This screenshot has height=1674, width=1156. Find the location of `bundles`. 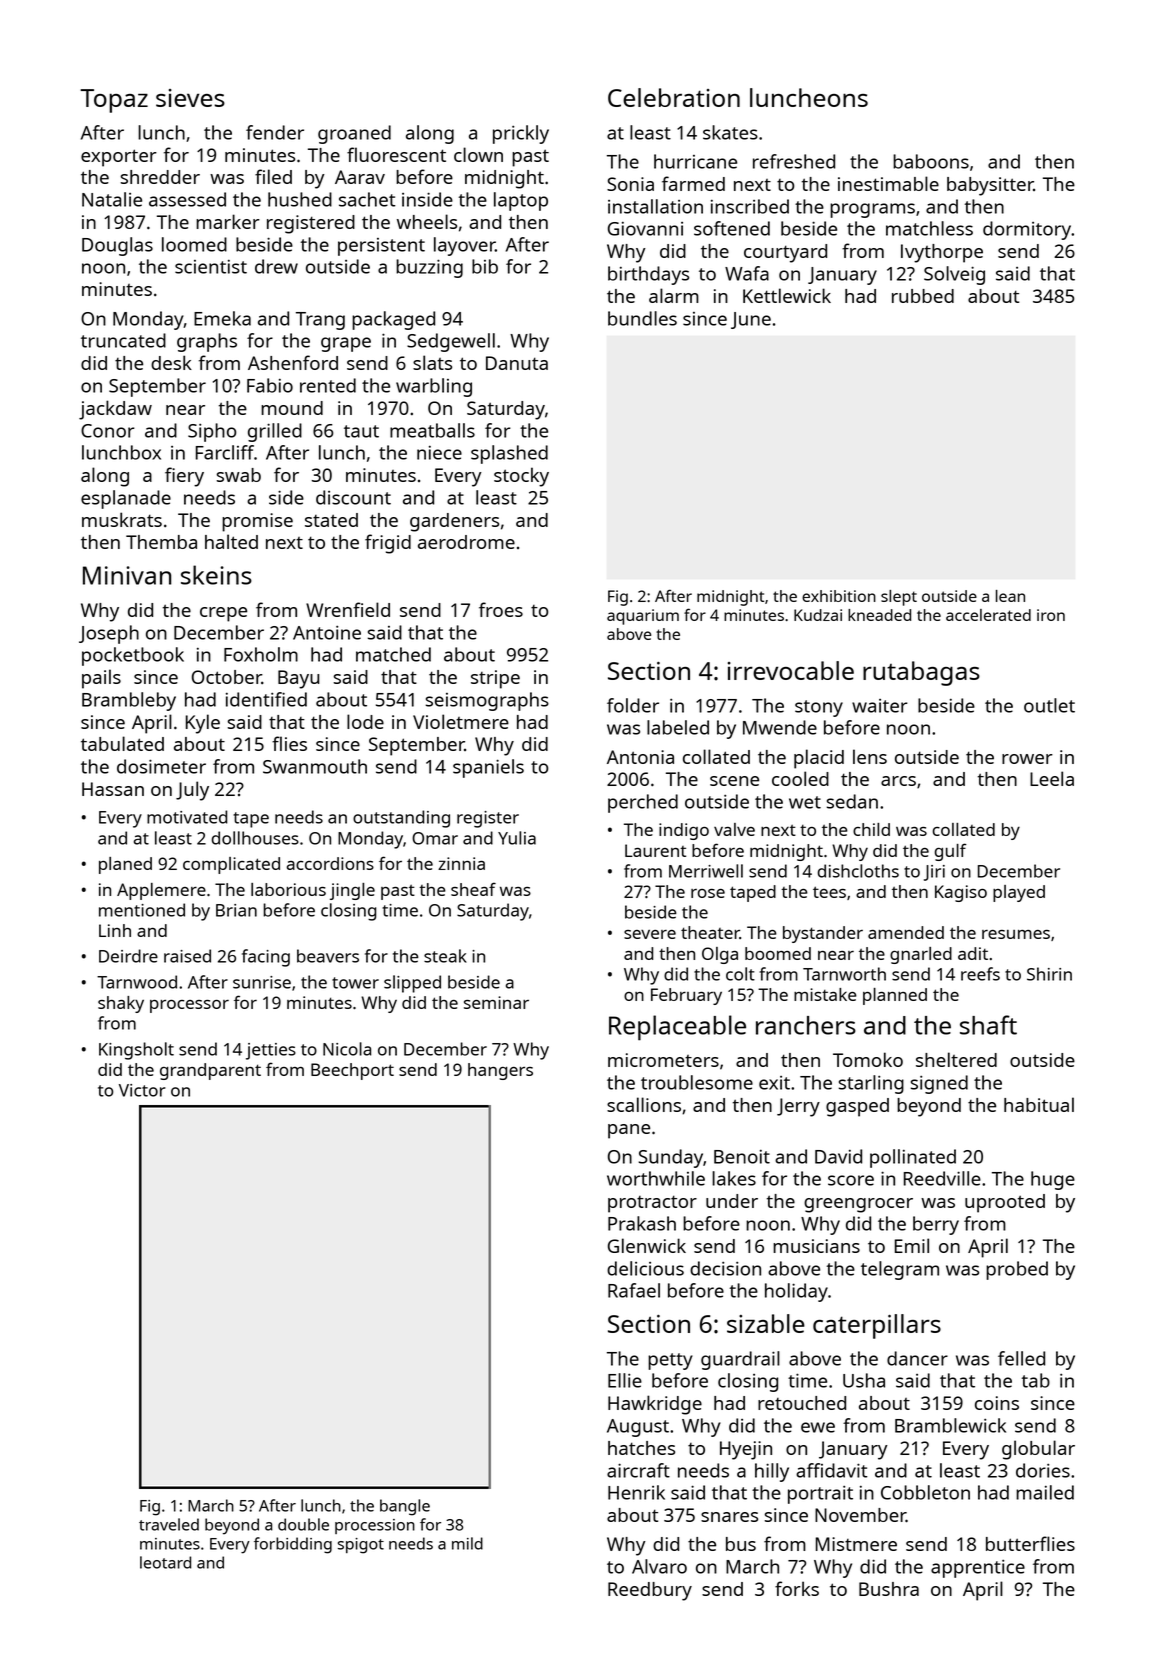

bundles is located at coordinates (642, 318).
